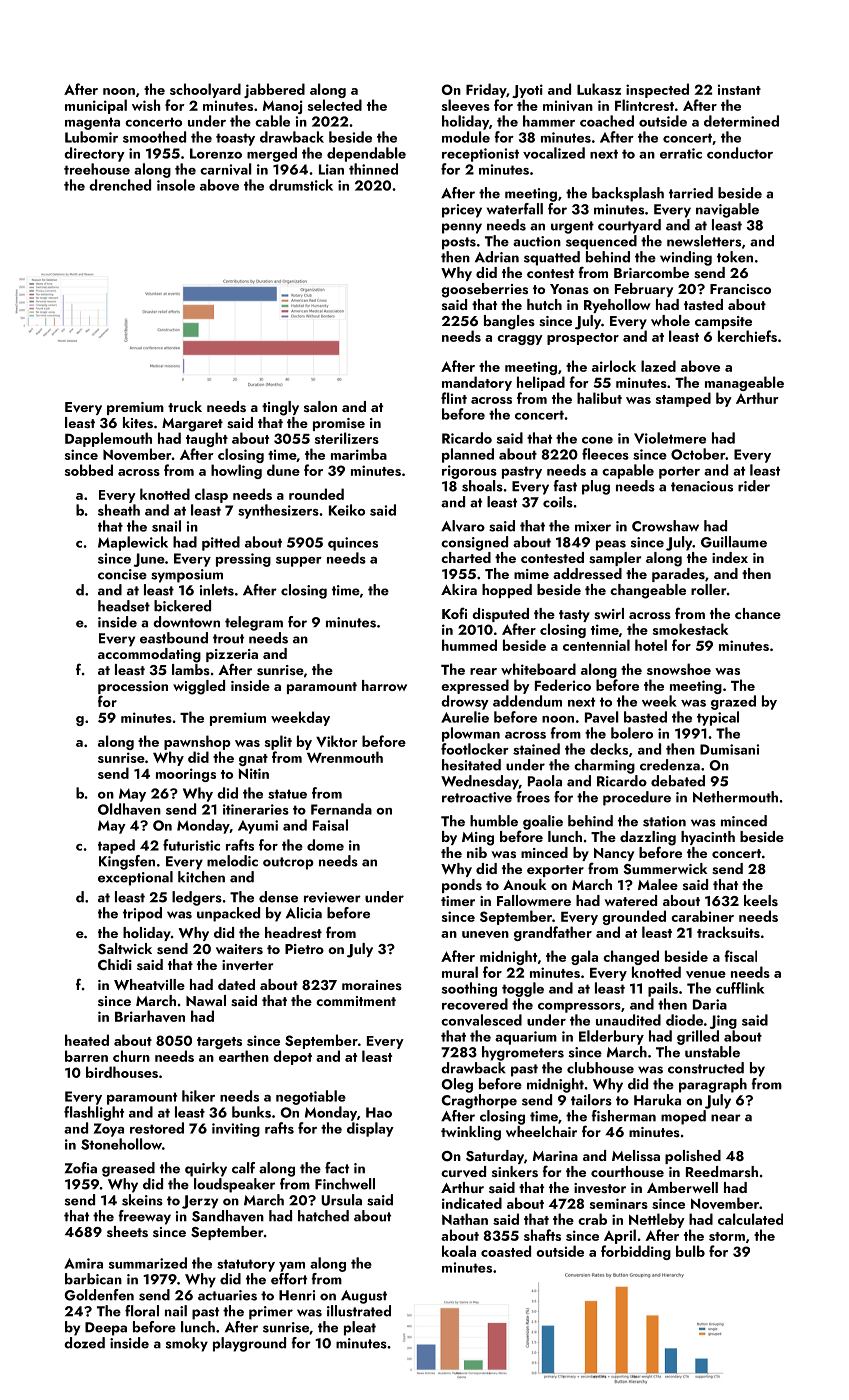 This screenshot has height=1400, width=849. I want to click on pails, so click(663, 989).
